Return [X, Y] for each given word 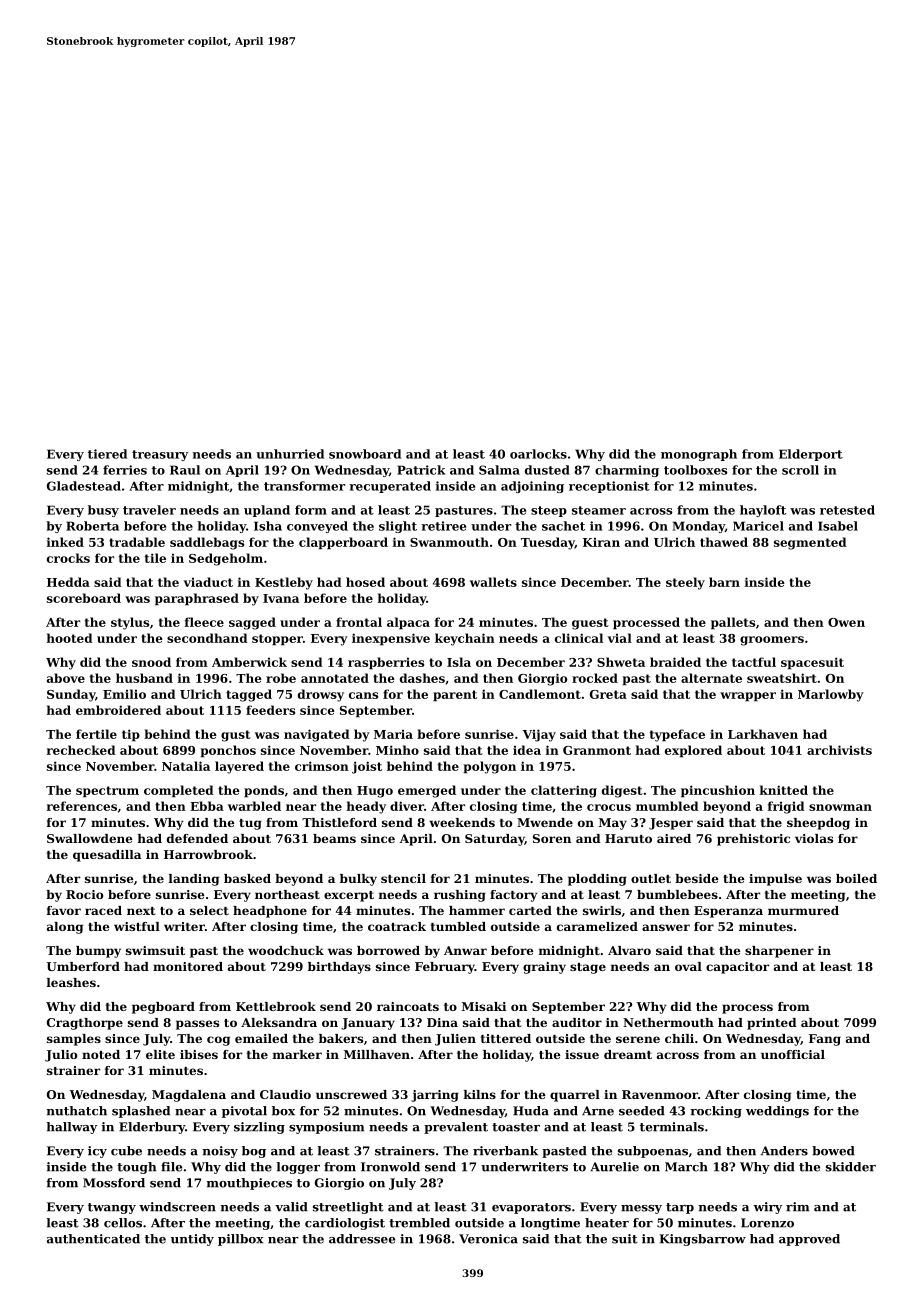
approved [809, 1240]
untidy [192, 1240]
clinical [579, 638]
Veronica [488, 1239]
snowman [840, 807]
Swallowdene [90, 838]
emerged [427, 791]
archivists [839, 750]
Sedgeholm [226, 559]
